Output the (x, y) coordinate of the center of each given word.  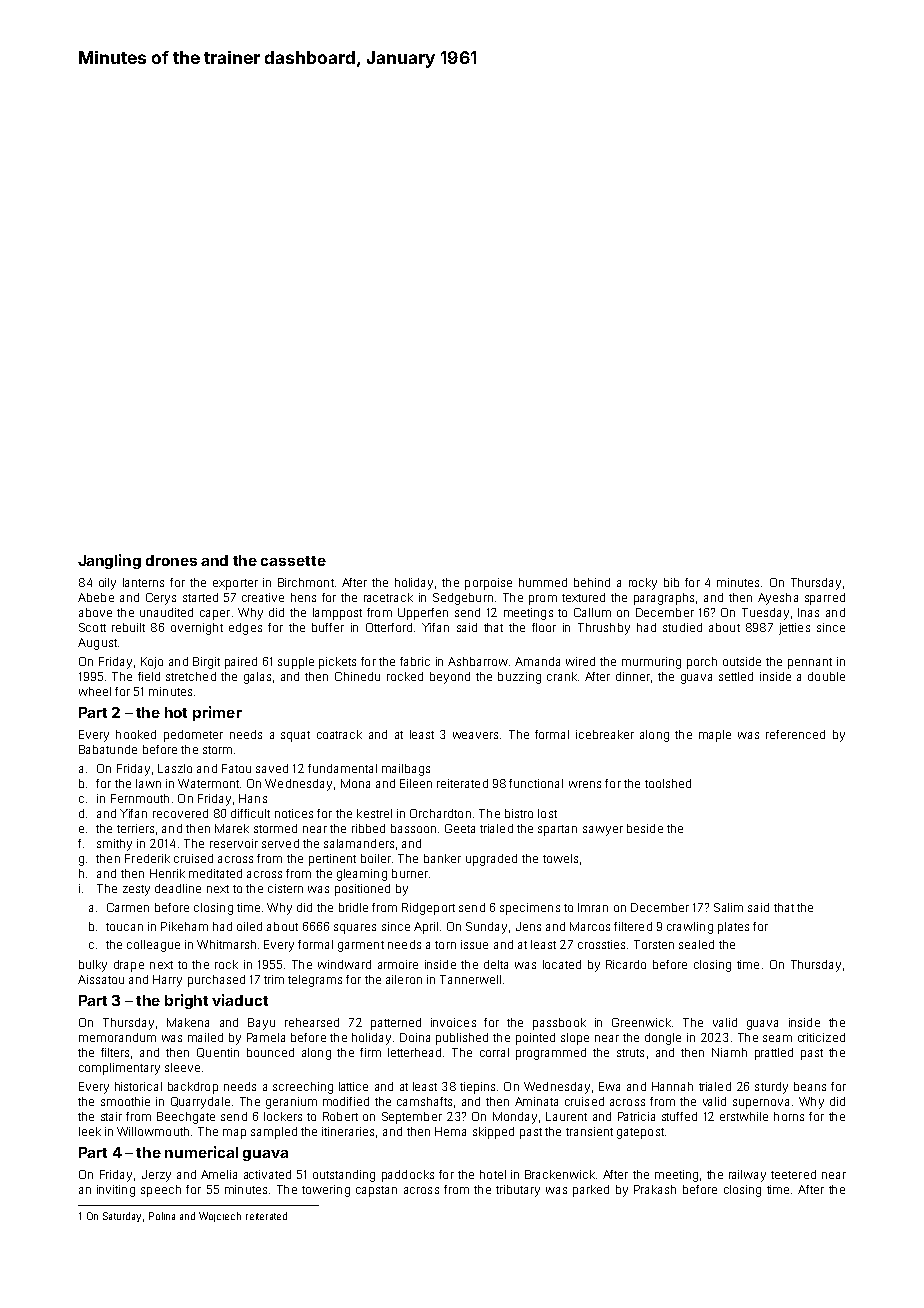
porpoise (488, 584)
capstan (376, 1191)
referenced (795, 734)
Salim (728, 907)
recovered (180, 813)
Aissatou (101, 979)
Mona (355, 783)
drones (171, 560)
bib (671, 582)
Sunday (486, 928)
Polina (162, 1216)
